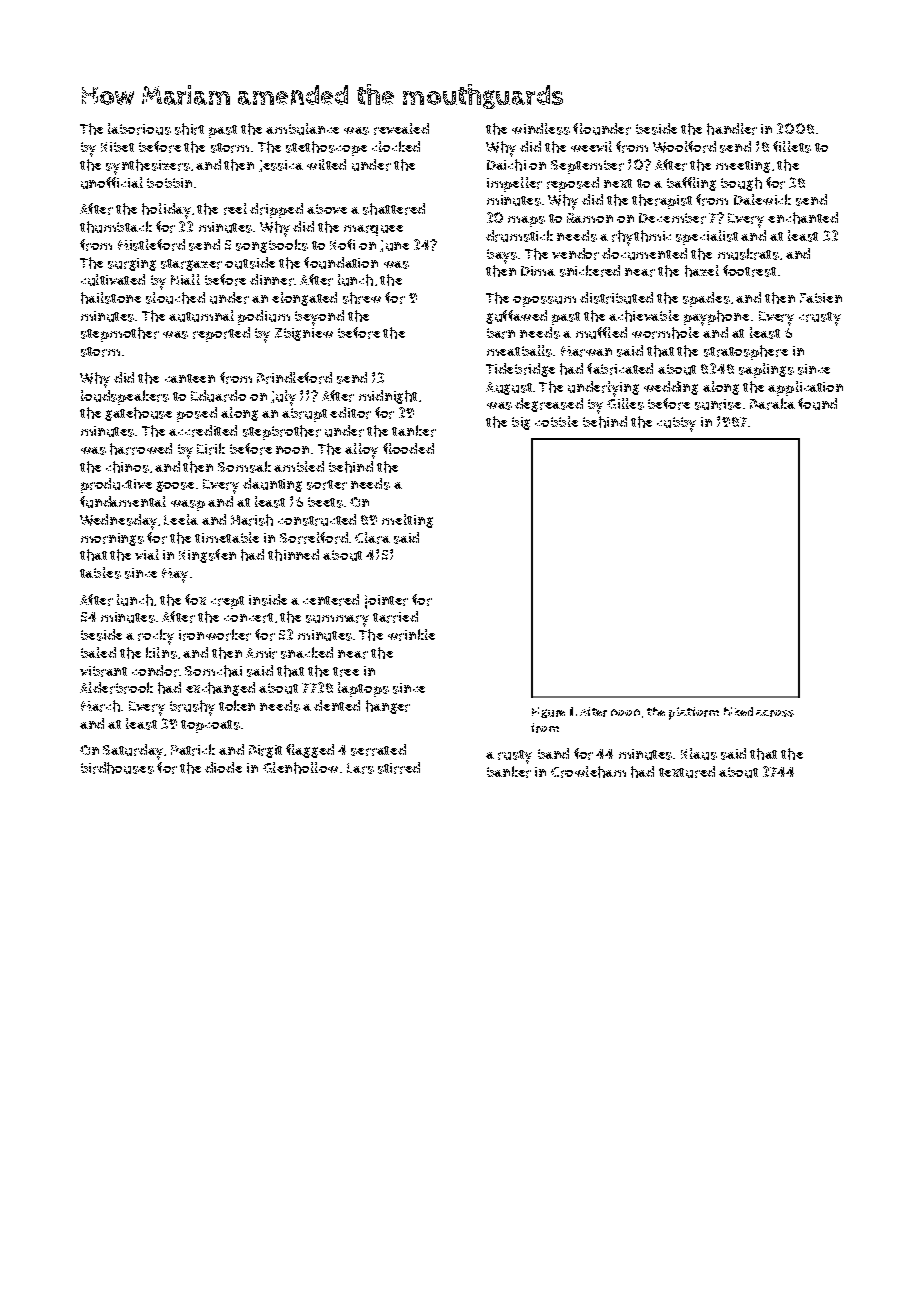  Describe the element at coordinates (803, 218) in the screenshot. I see `enchanted` at that location.
